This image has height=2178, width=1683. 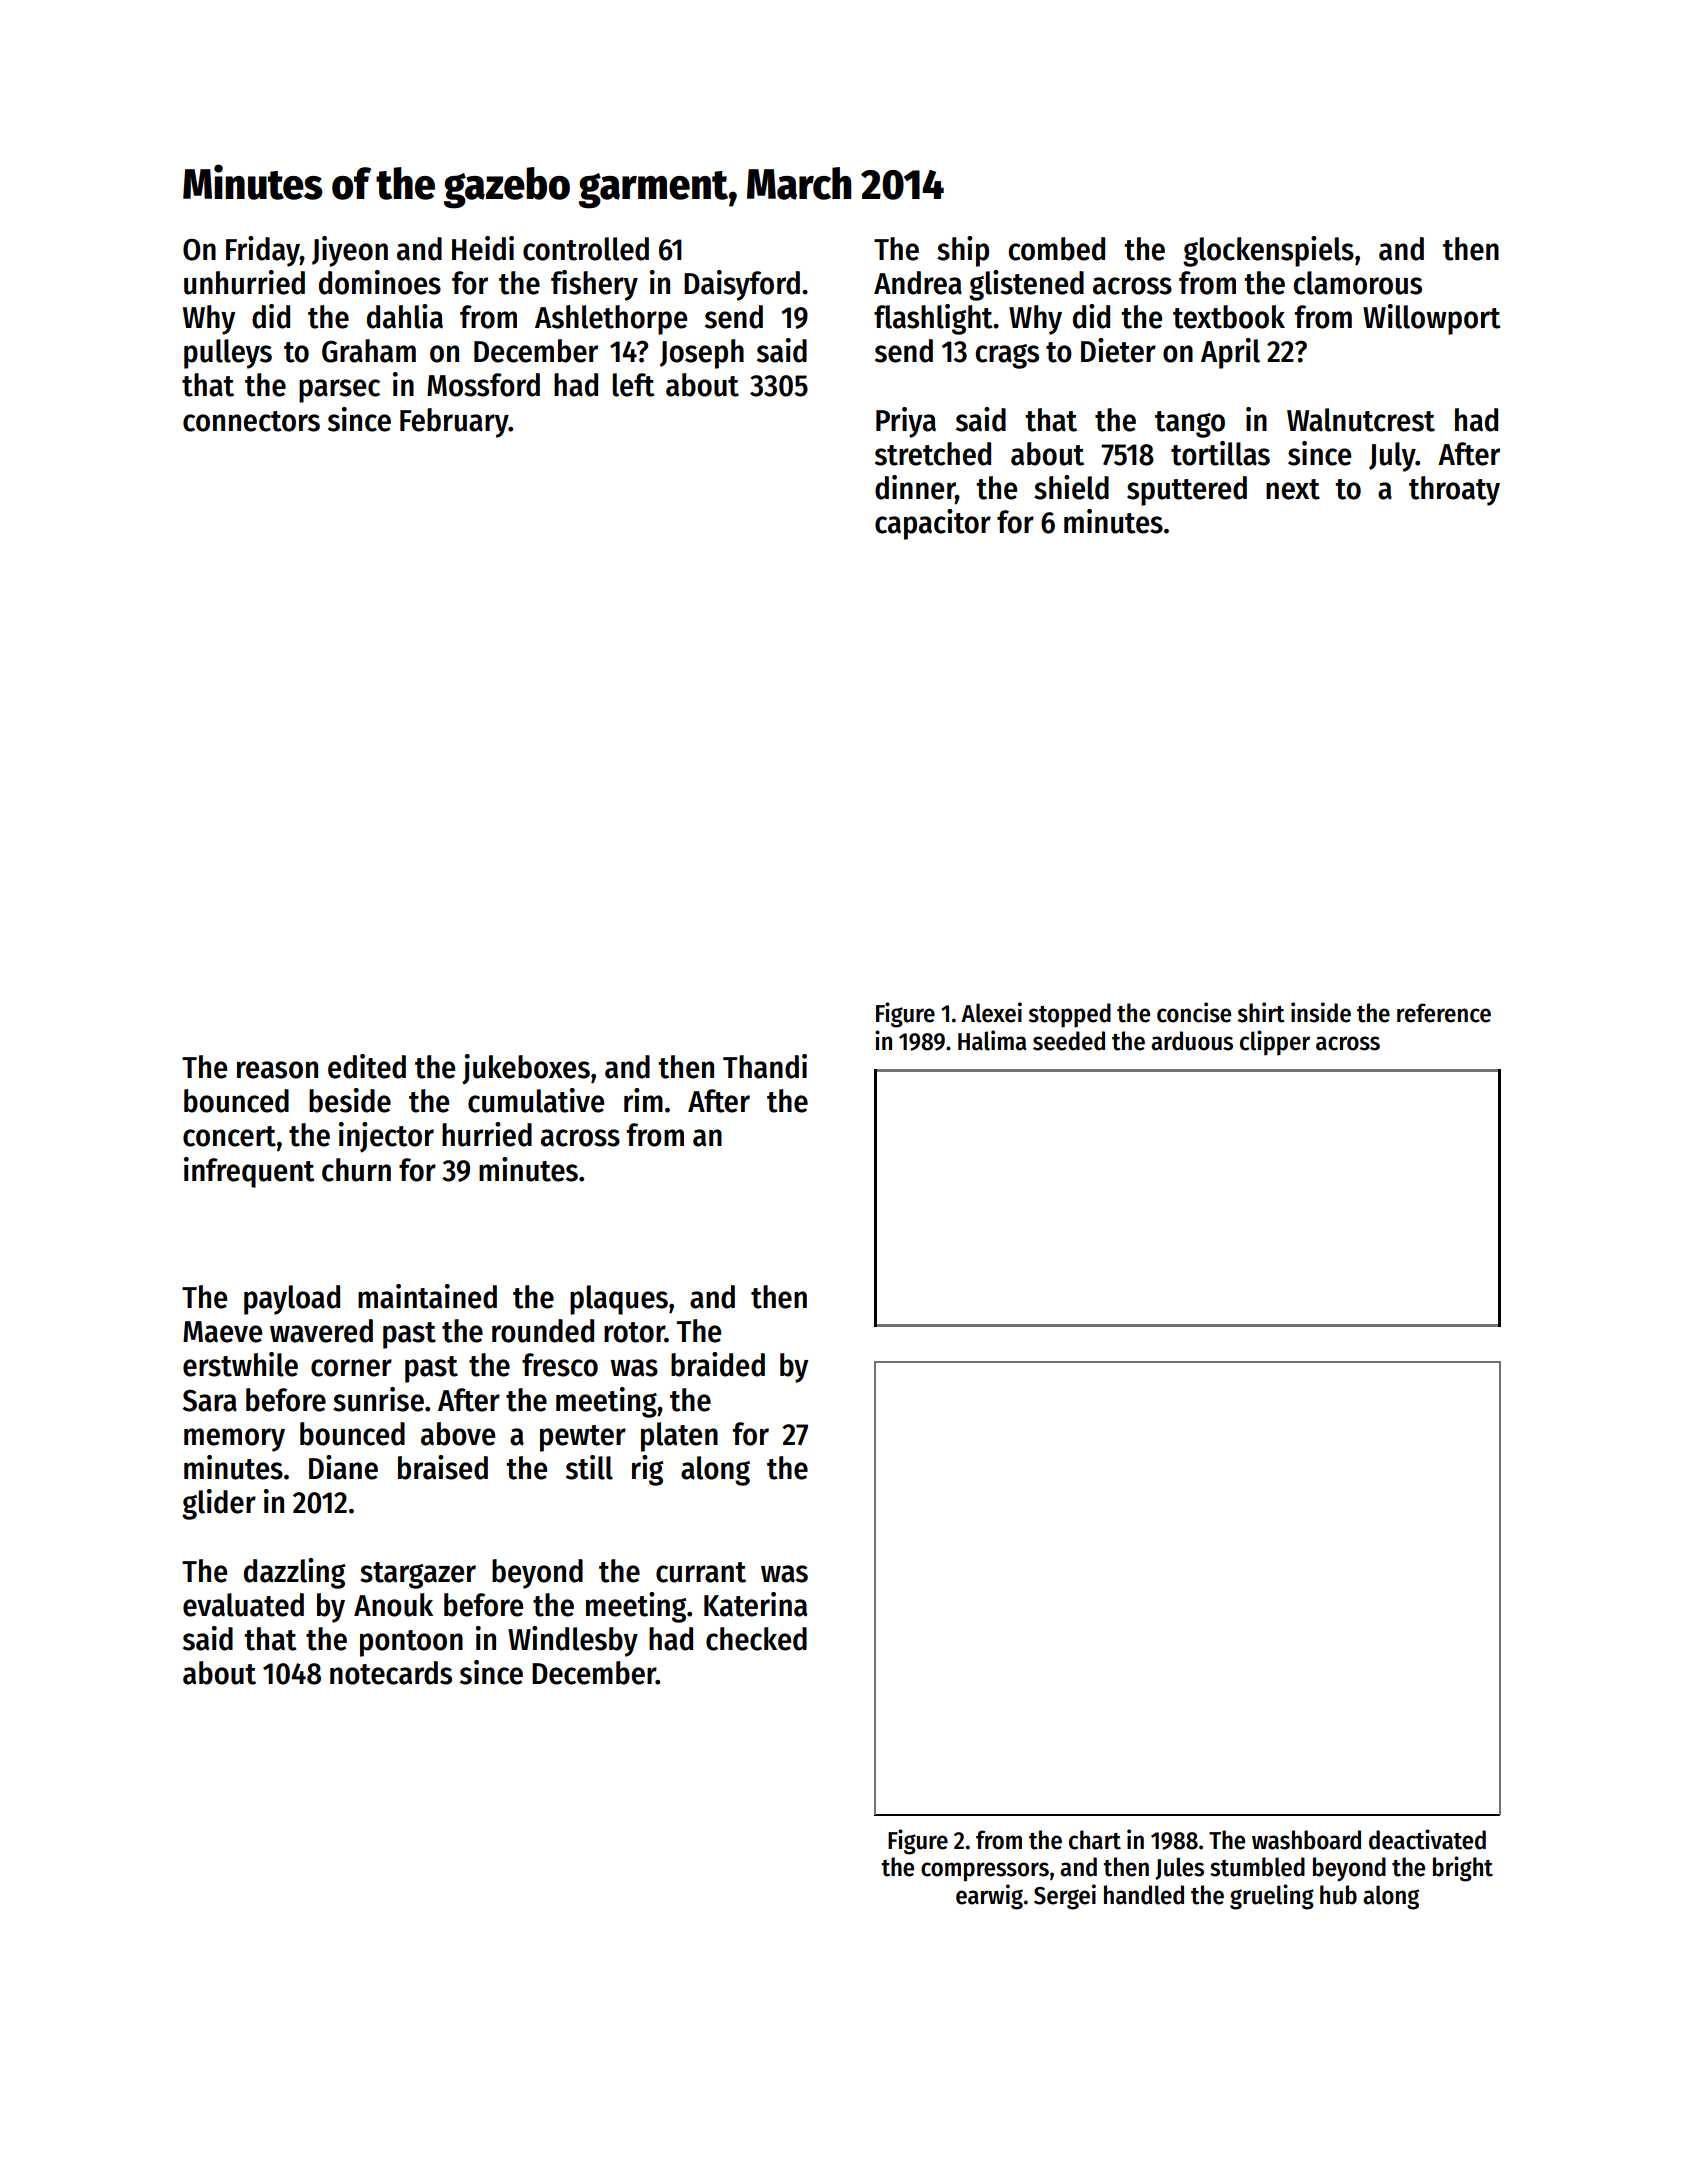 I want to click on February, so click(x=454, y=423).
